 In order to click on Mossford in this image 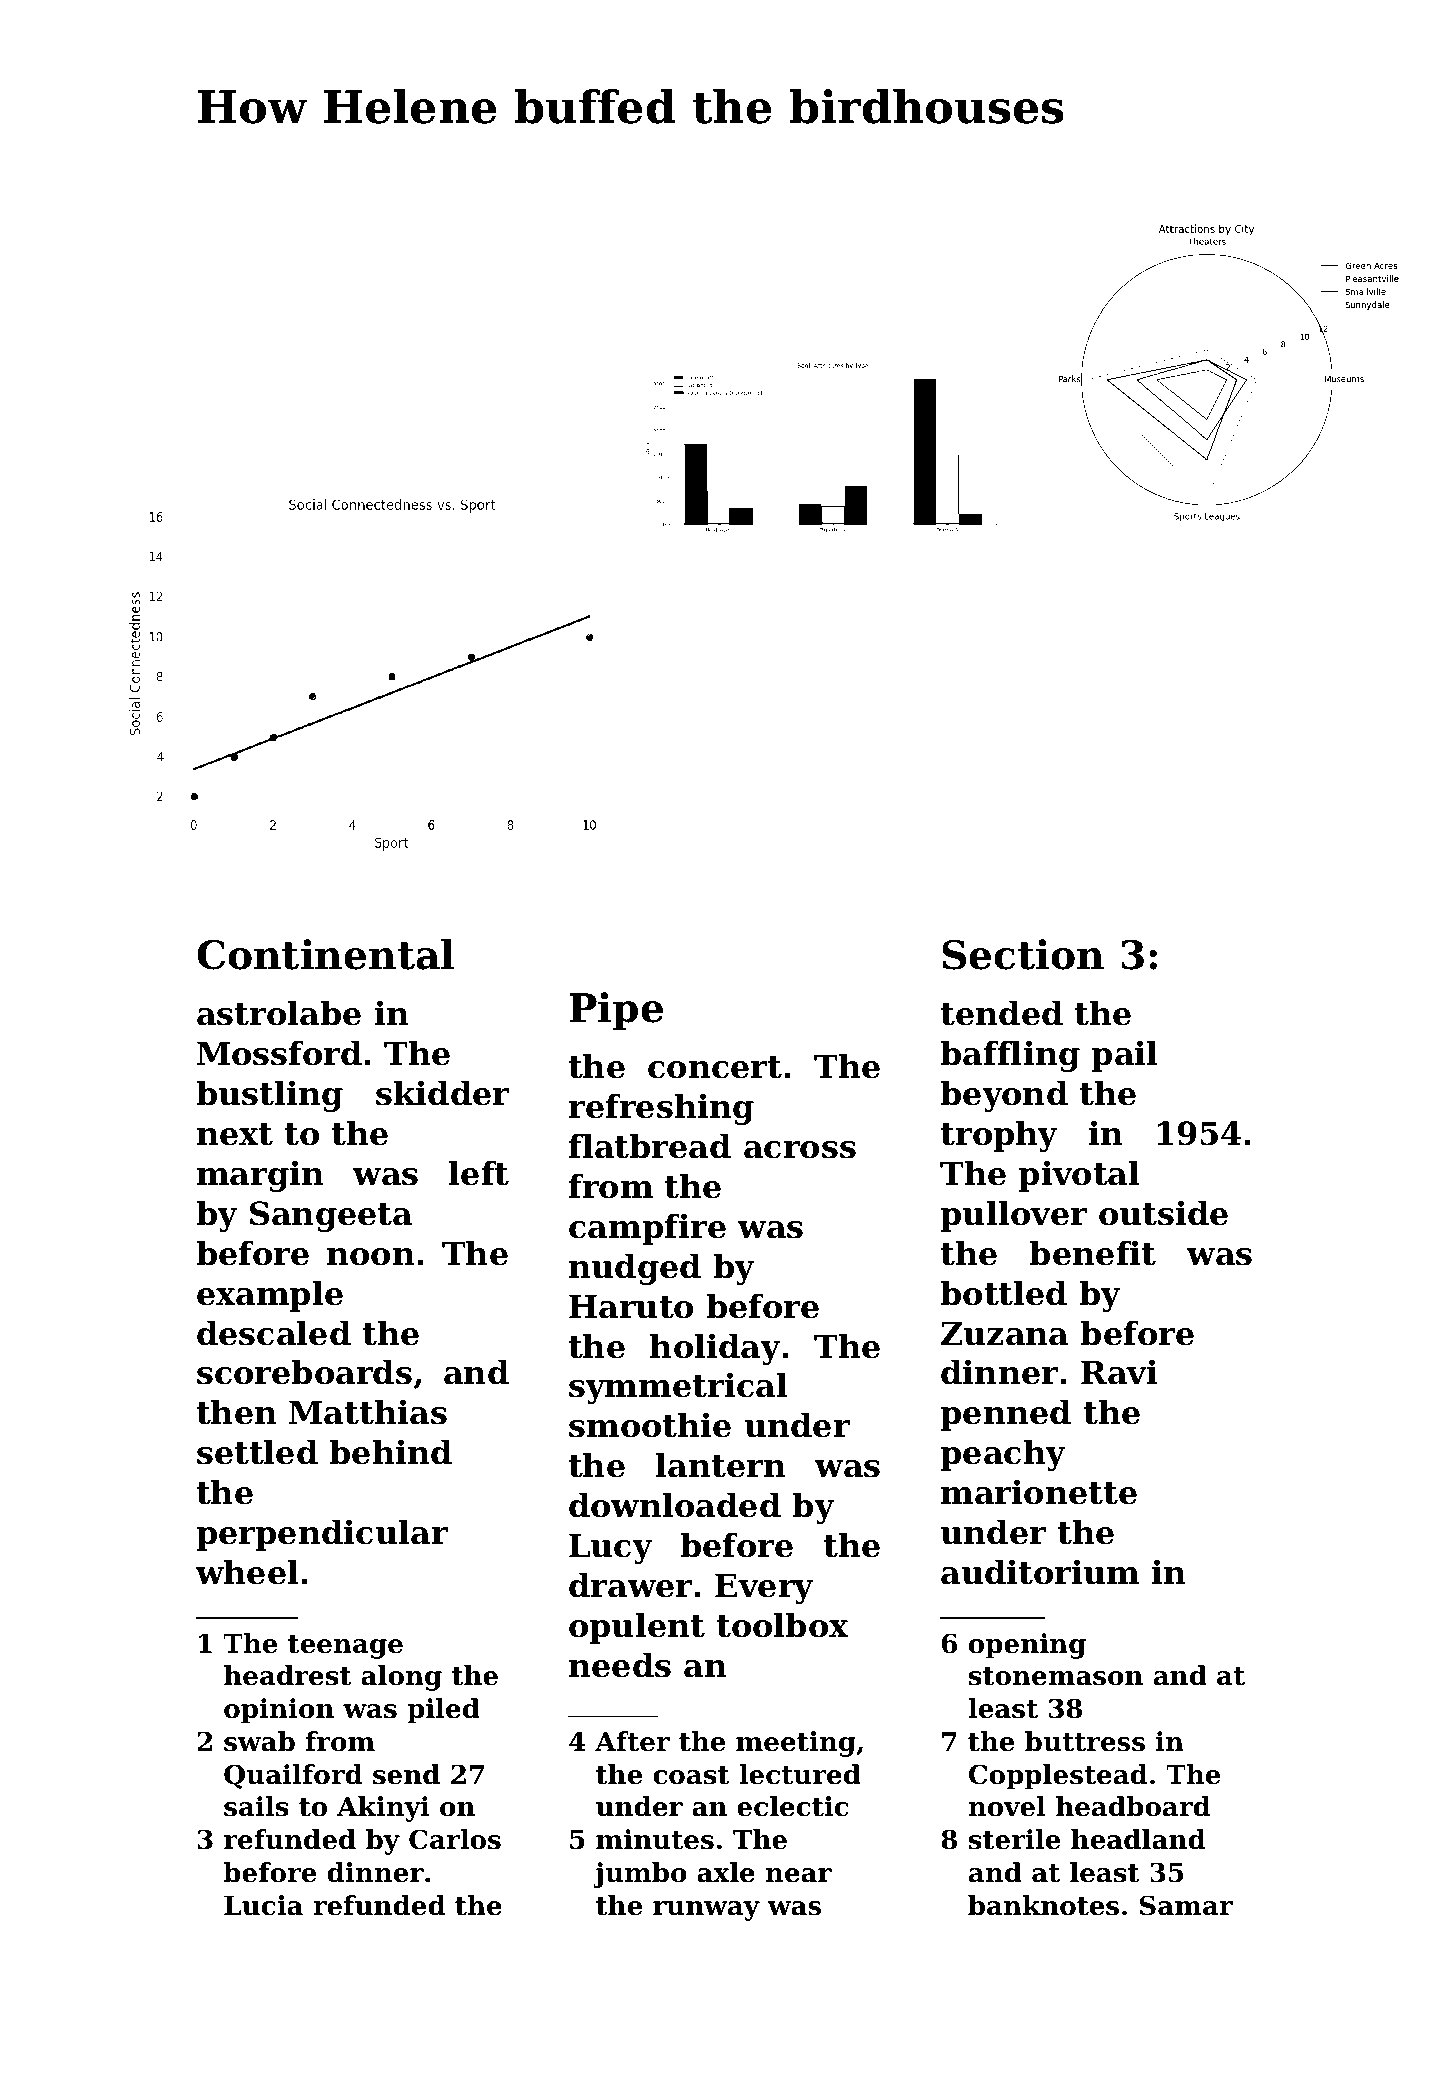, I will do `click(279, 1053)`.
